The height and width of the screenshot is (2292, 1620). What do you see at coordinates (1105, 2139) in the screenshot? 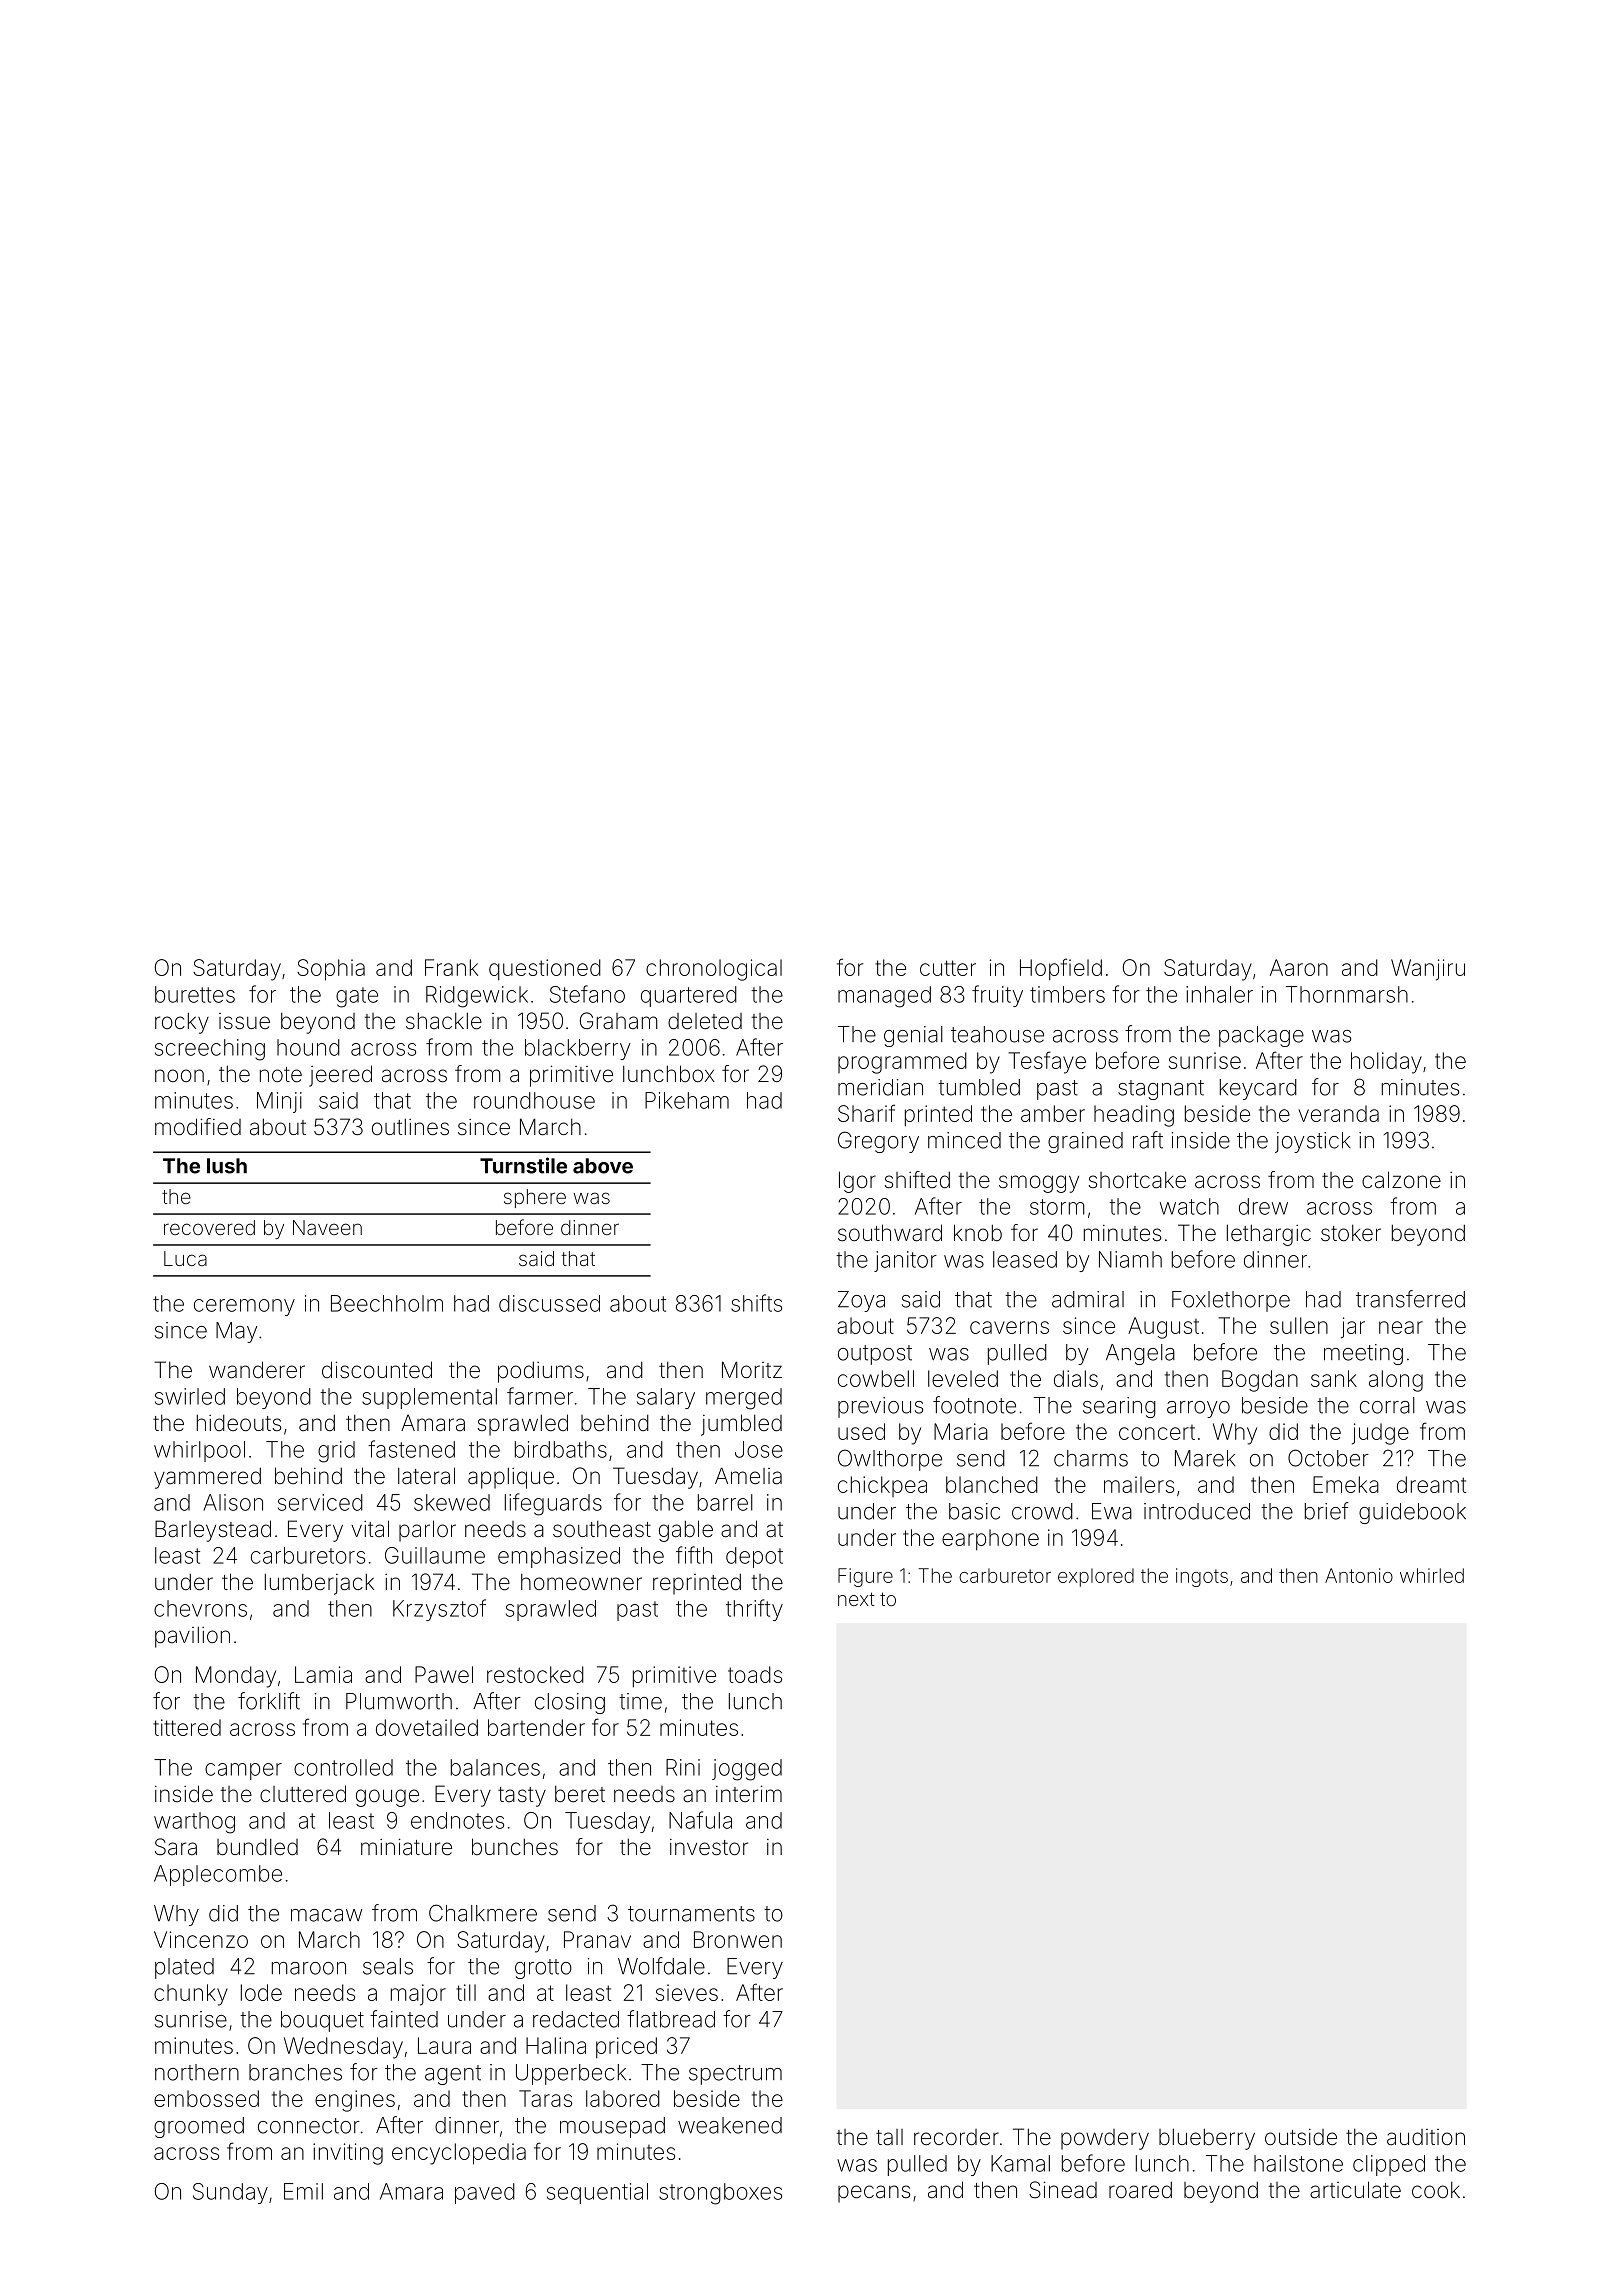
I see `powdery` at bounding box center [1105, 2139].
